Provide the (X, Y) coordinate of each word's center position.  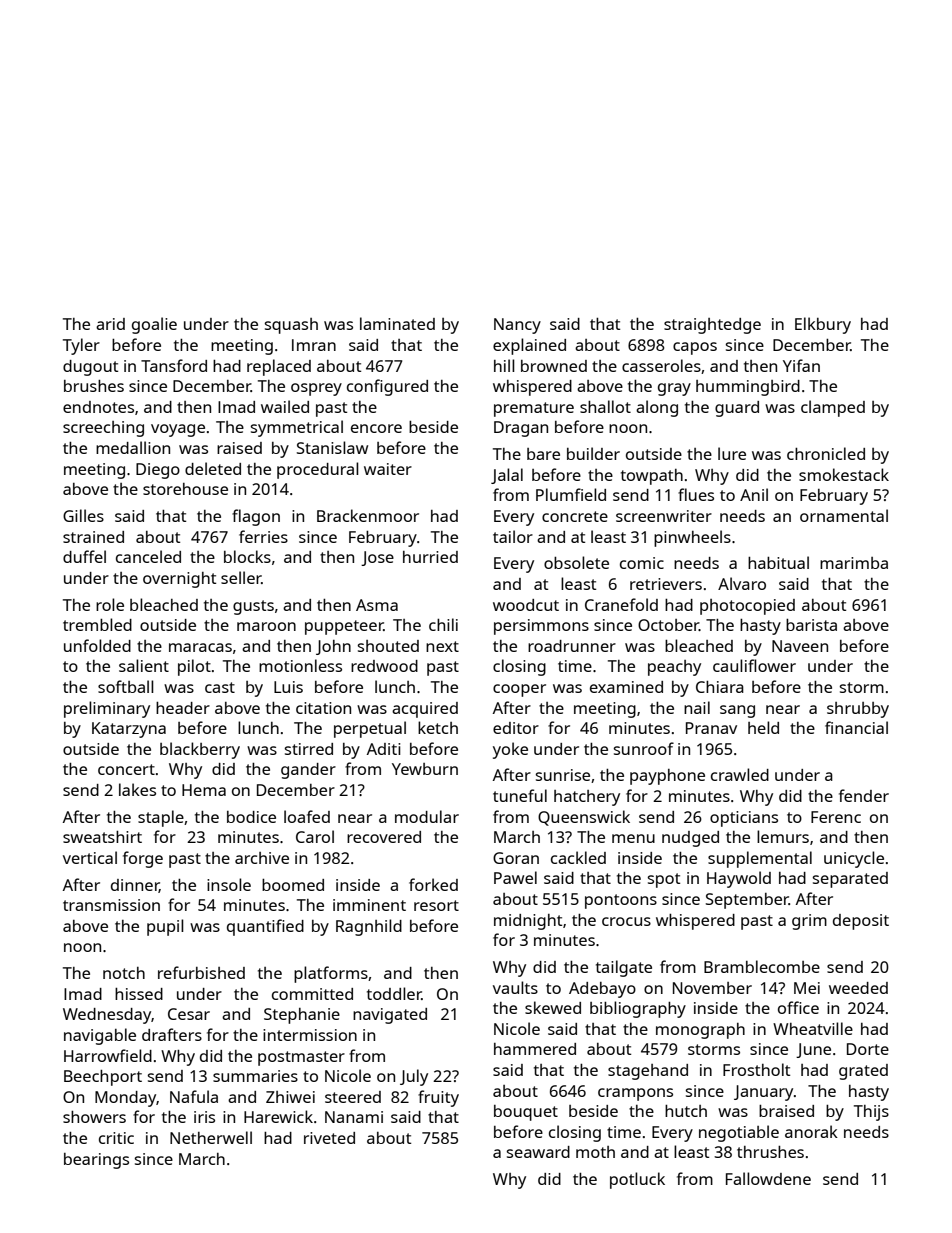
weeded (858, 988)
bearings (96, 1161)
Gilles (83, 515)
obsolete (576, 562)
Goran (516, 858)
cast (220, 687)
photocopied (747, 607)
